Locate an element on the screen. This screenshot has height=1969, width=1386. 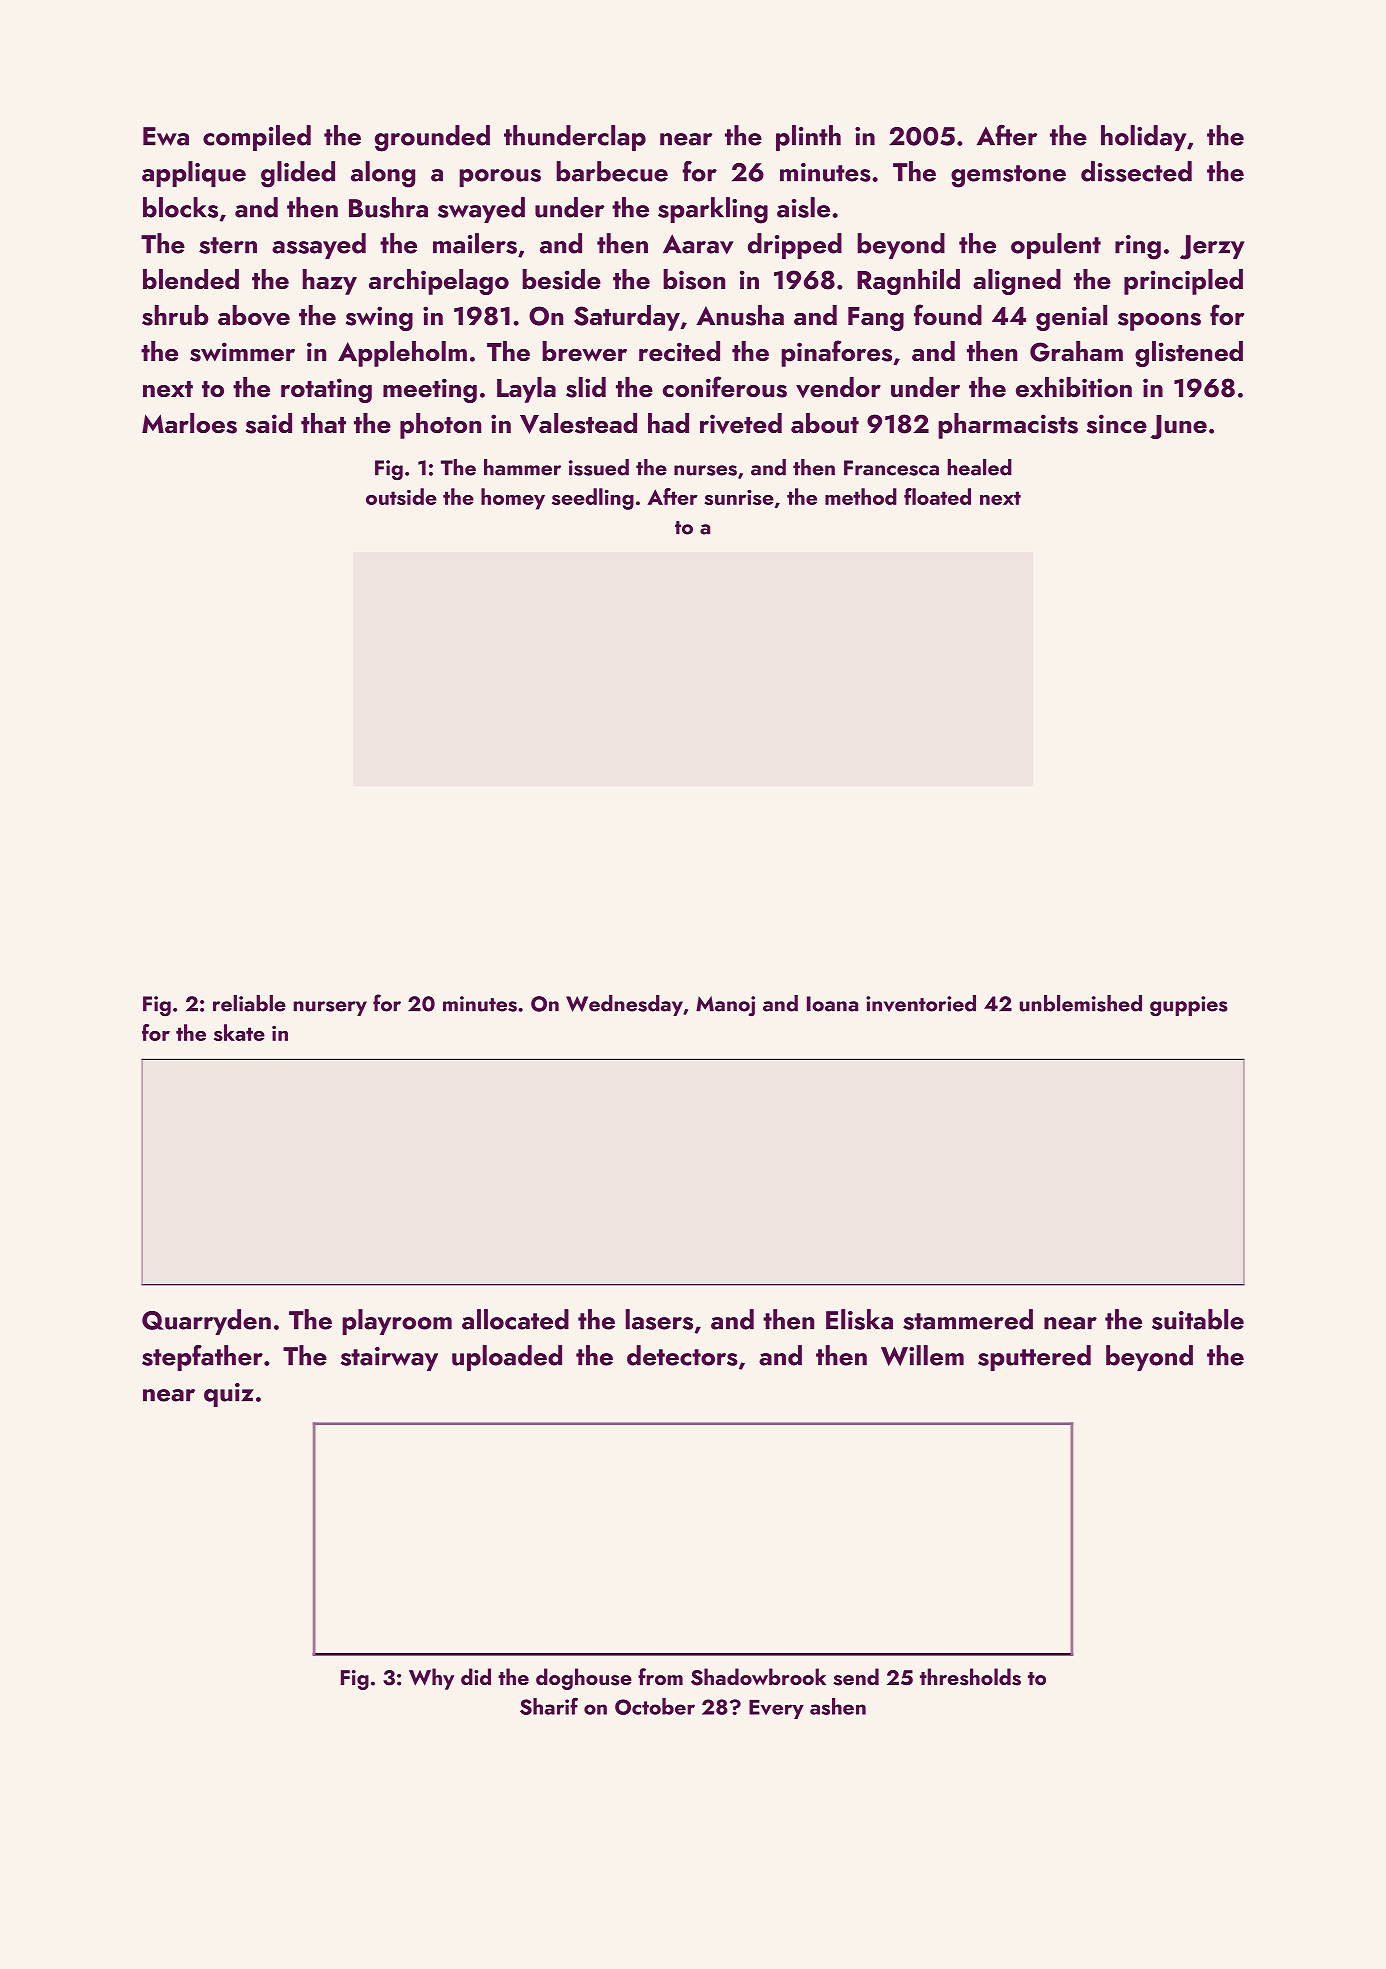
Every is located at coordinates (776, 1709).
